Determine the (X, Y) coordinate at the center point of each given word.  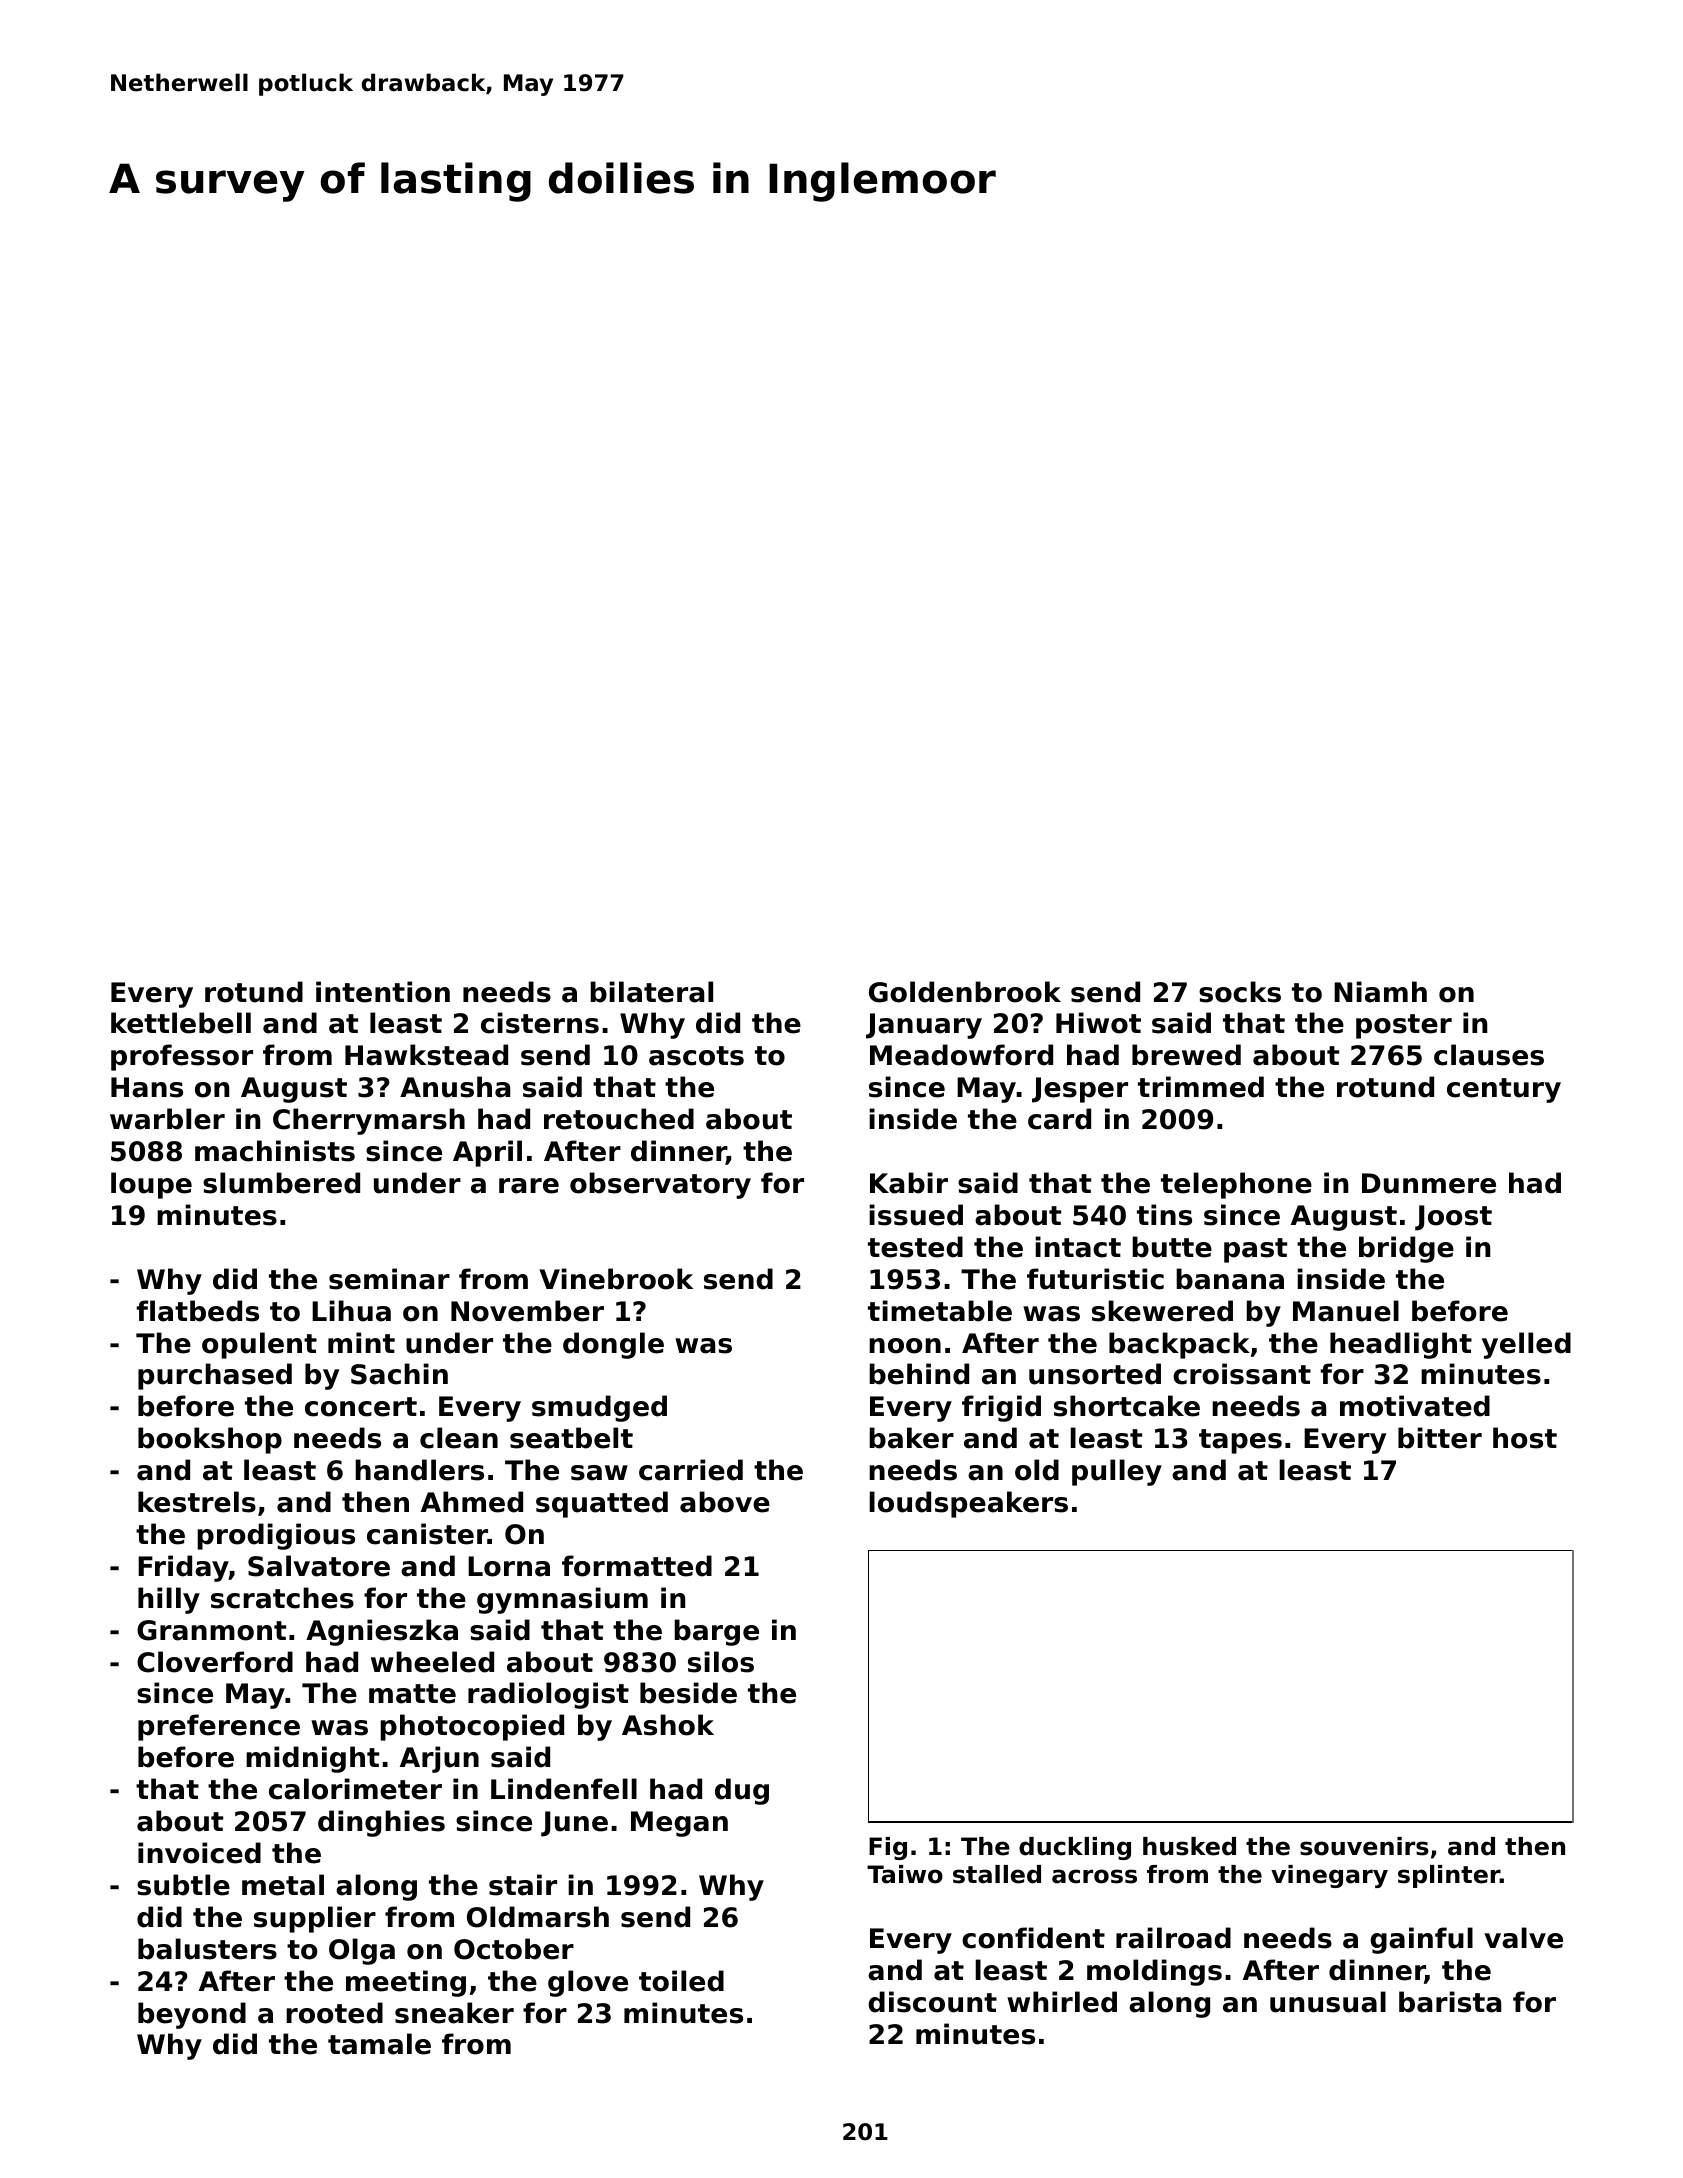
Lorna (509, 1566)
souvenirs (1364, 1846)
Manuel (1346, 1311)
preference (219, 1727)
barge (716, 1632)
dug (742, 1791)
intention (383, 992)
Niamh (1380, 992)
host (1525, 1438)
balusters (207, 1949)
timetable (940, 1311)
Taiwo (905, 1874)
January (924, 1026)
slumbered (281, 1183)
